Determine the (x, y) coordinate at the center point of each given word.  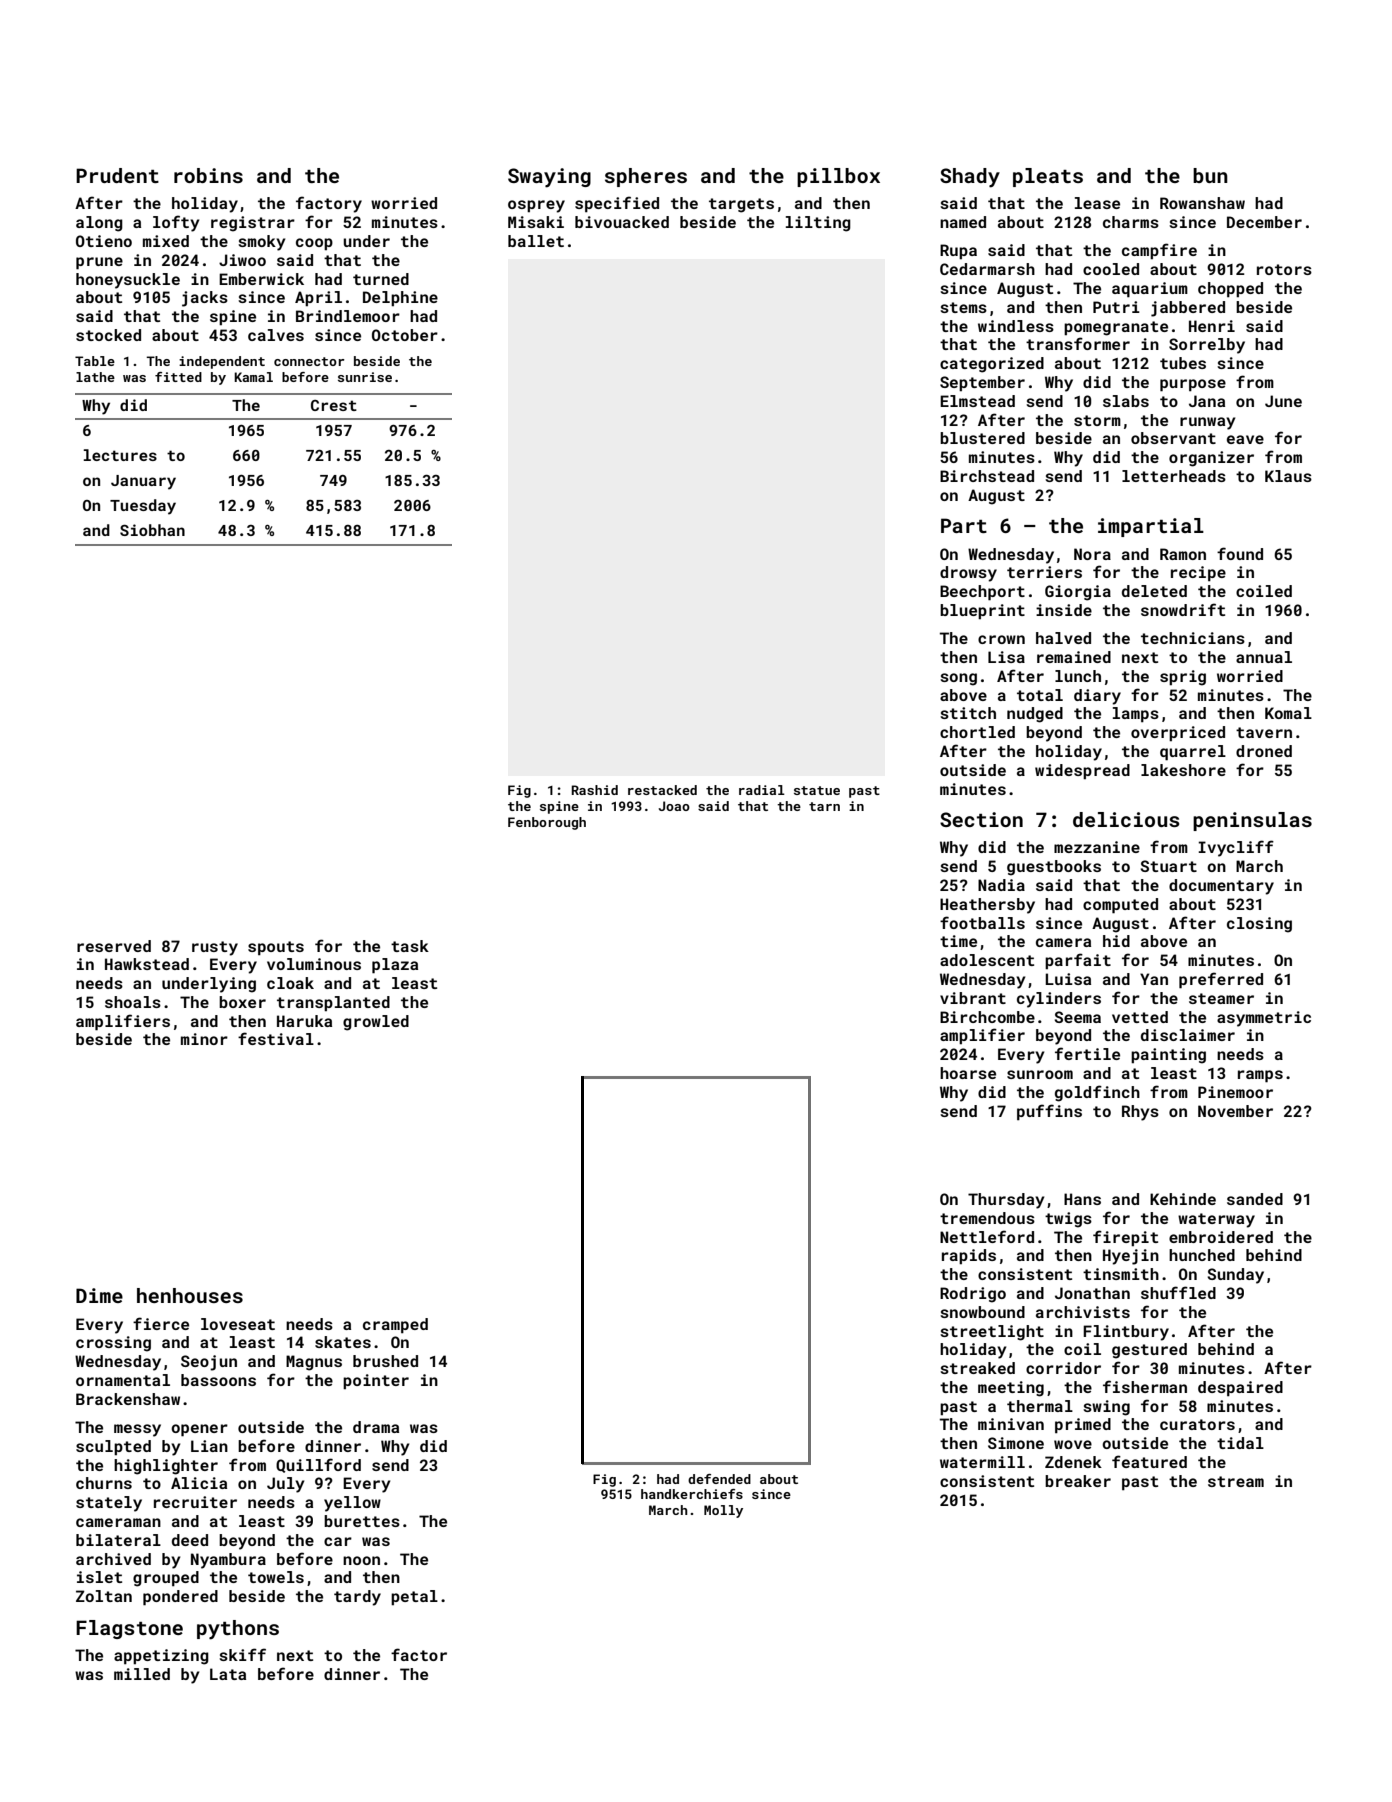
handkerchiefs (692, 1494)
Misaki (536, 222)
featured (1149, 1461)
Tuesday (143, 507)
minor (204, 1039)
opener (199, 1430)
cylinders (1059, 1000)
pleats (1048, 177)
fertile (1087, 1053)
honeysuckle (128, 281)
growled (376, 1023)
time (958, 941)
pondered (180, 1598)
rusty (215, 948)
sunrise (365, 377)
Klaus (1288, 476)
